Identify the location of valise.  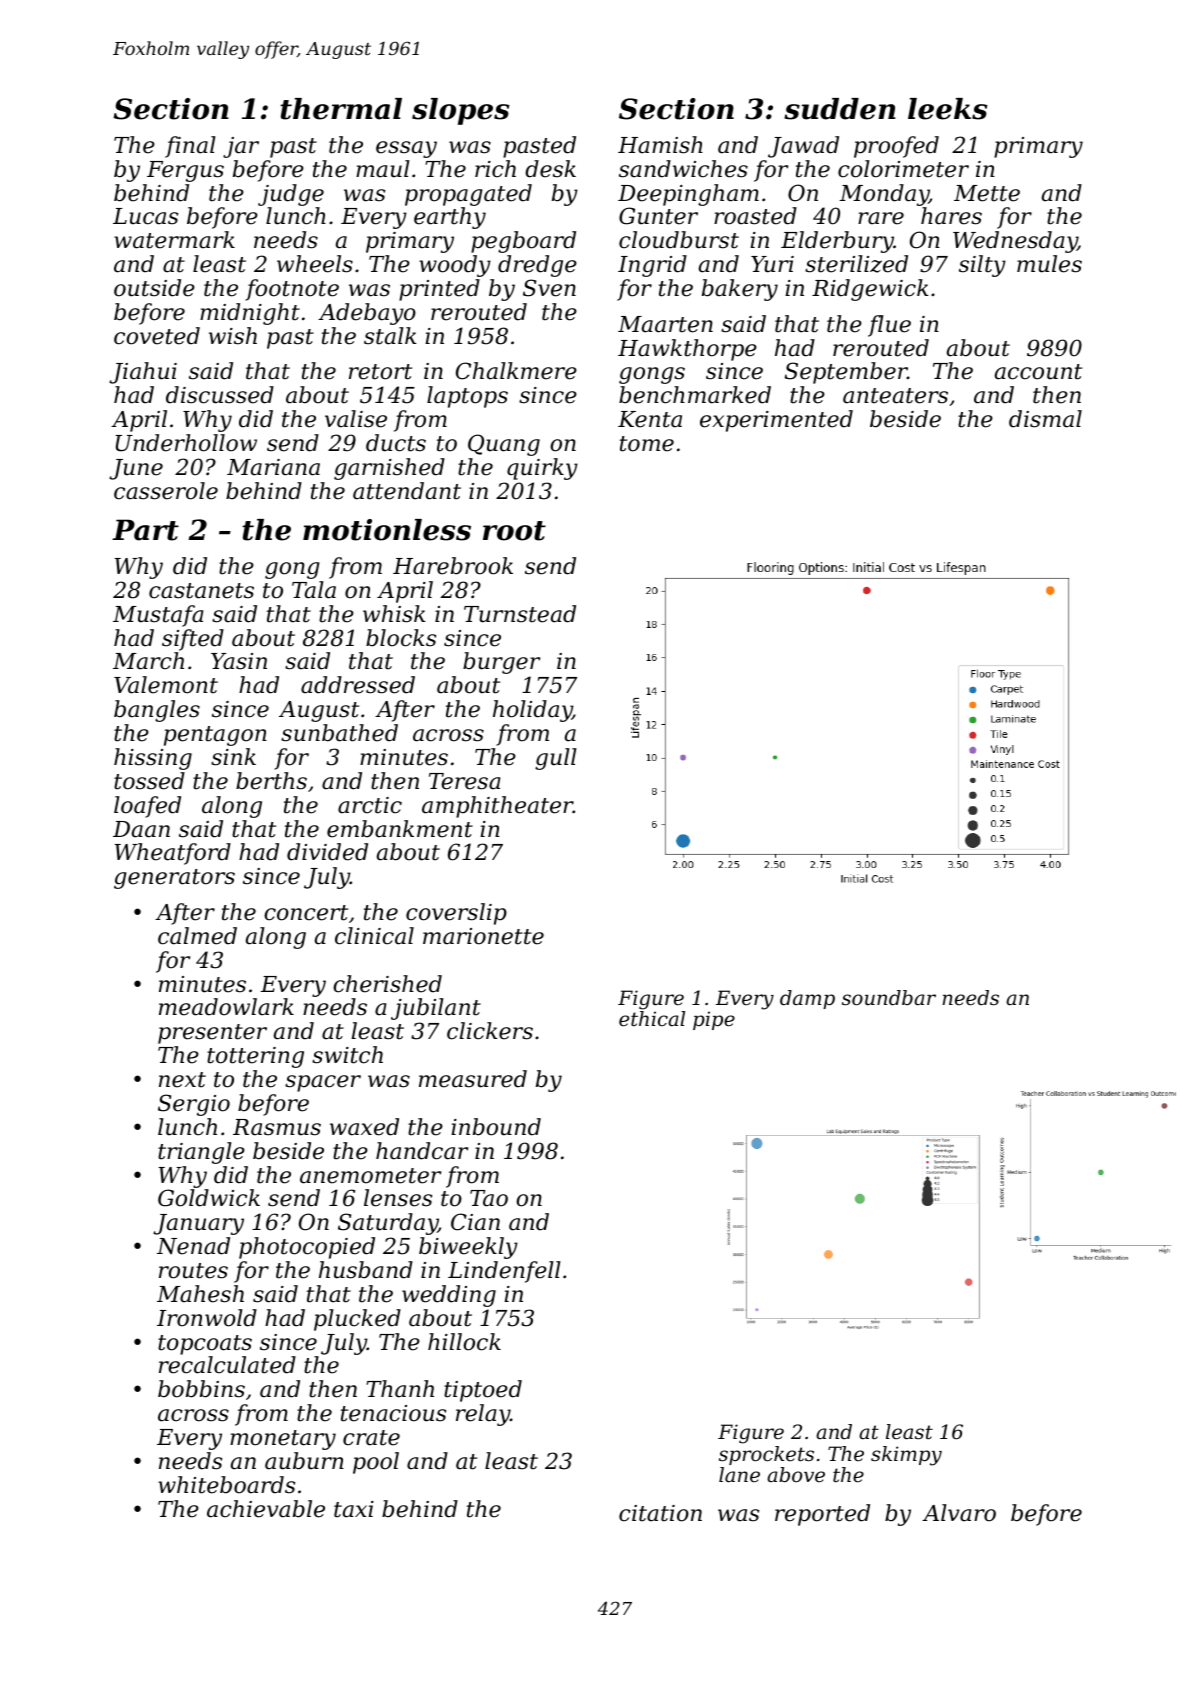
(356, 419).
